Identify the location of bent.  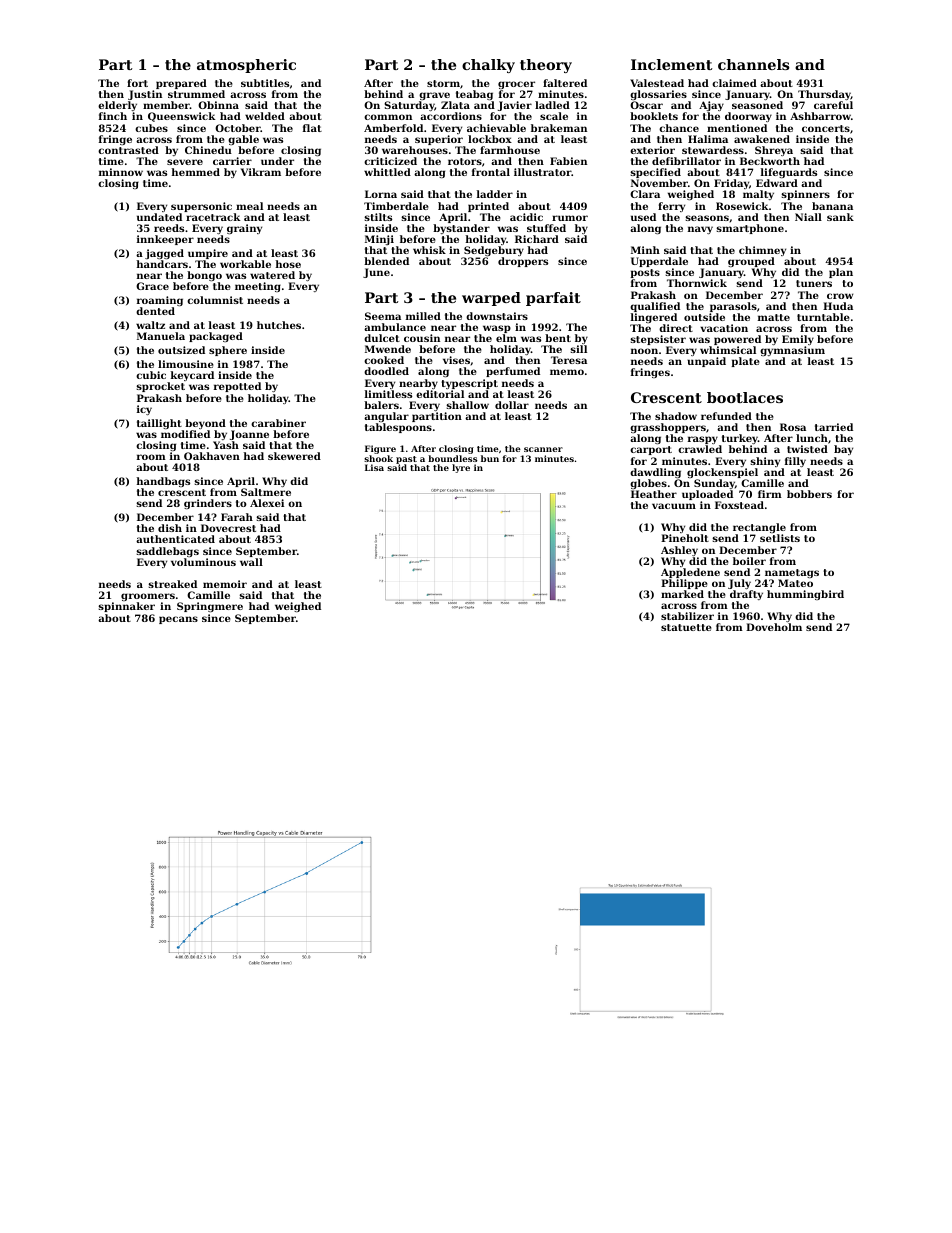
(558, 338).
